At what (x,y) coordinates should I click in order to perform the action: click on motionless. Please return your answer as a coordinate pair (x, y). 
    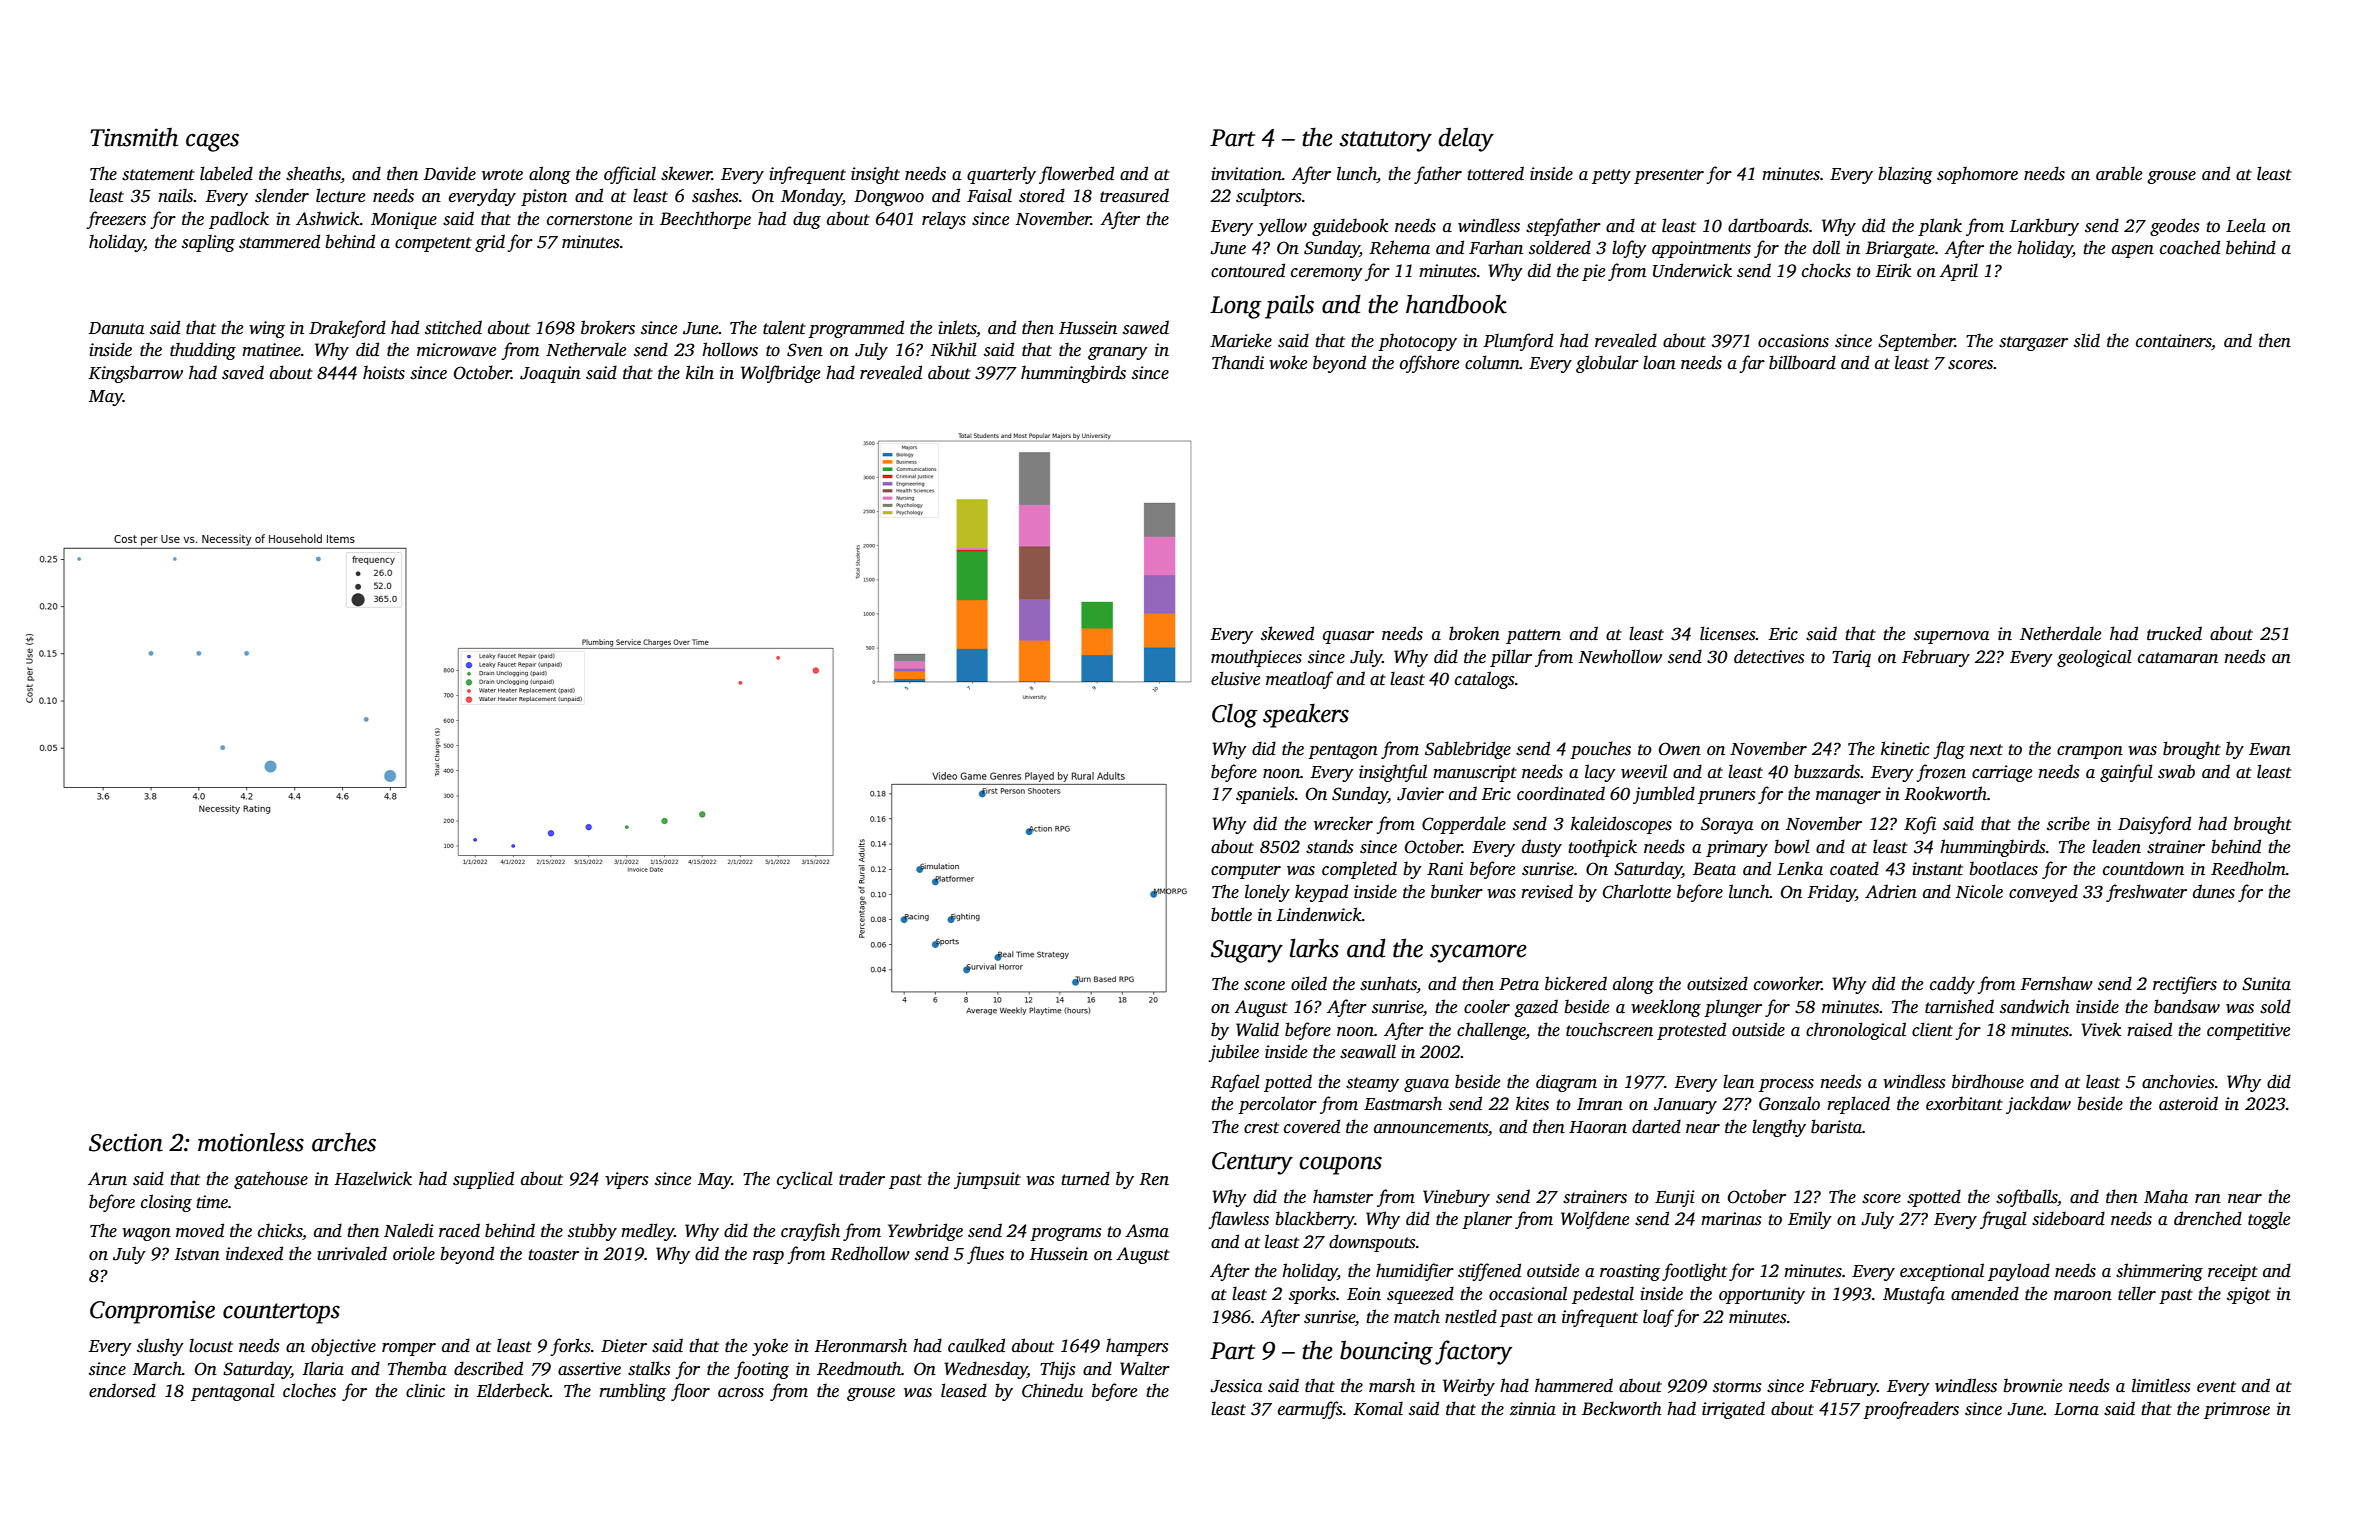
    Looking at the image, I should click on (251, 1142).
